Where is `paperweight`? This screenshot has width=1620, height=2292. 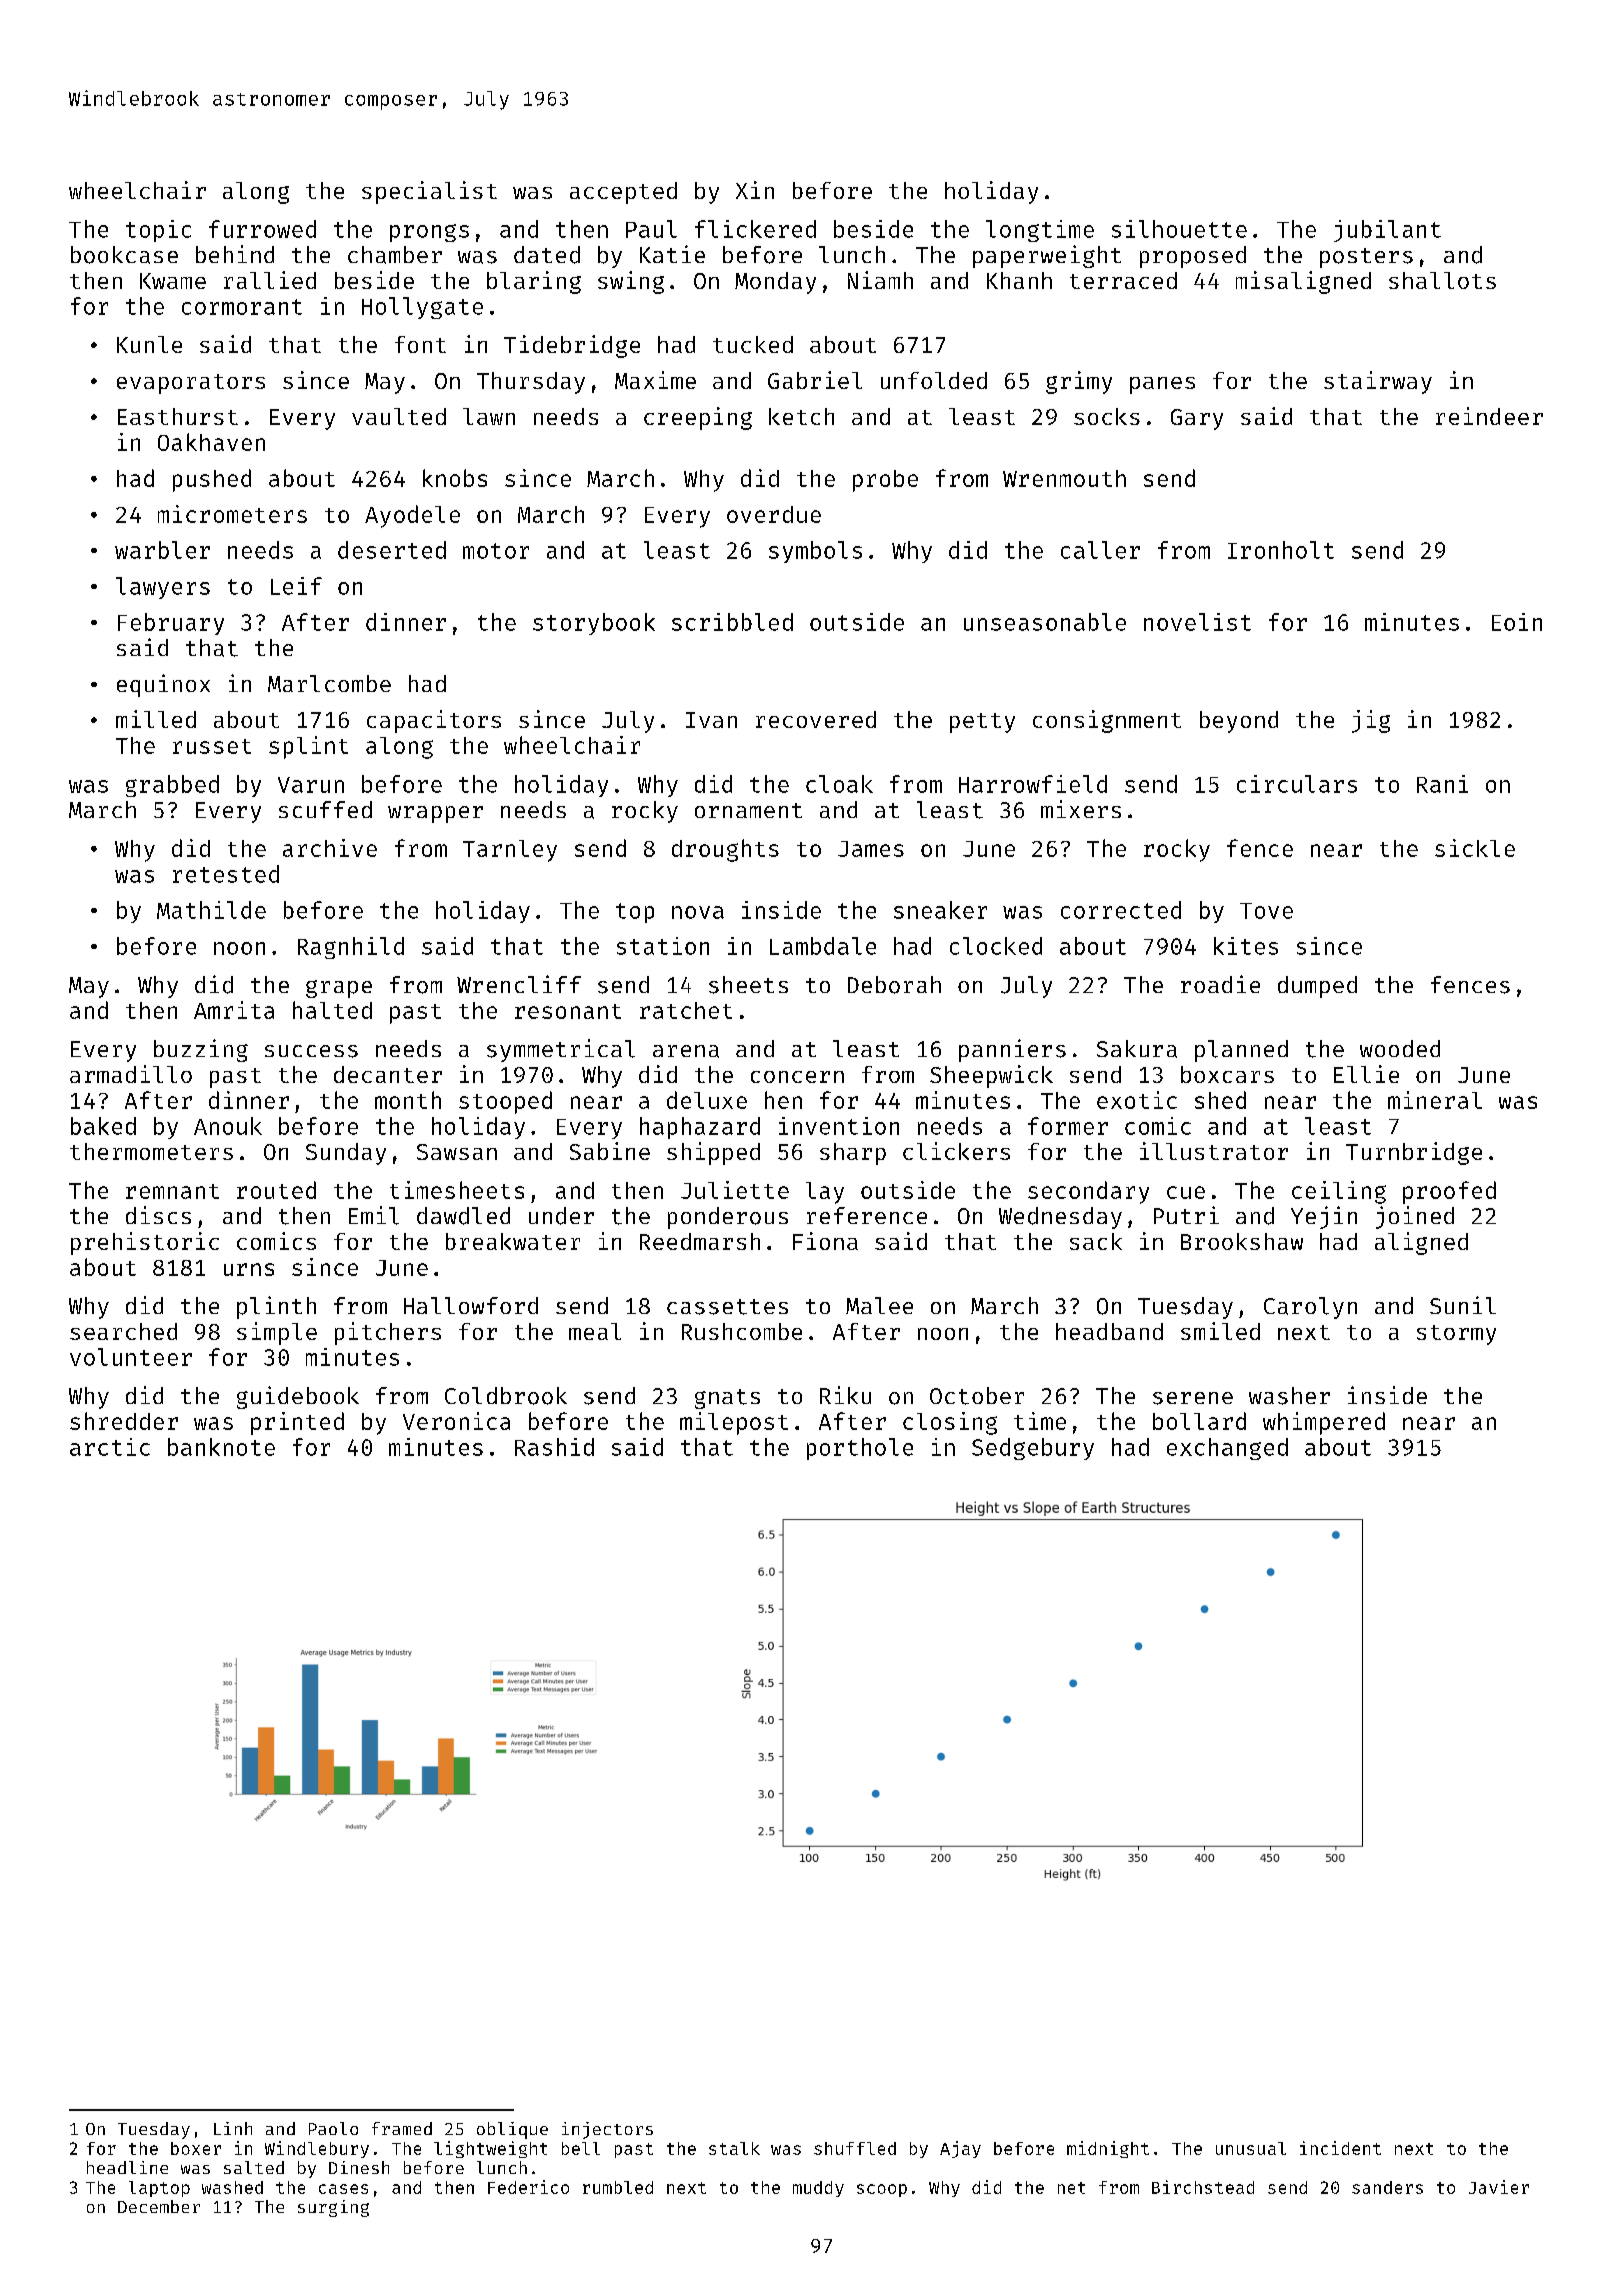 paperweight is located at coordinates (1047, 256).
